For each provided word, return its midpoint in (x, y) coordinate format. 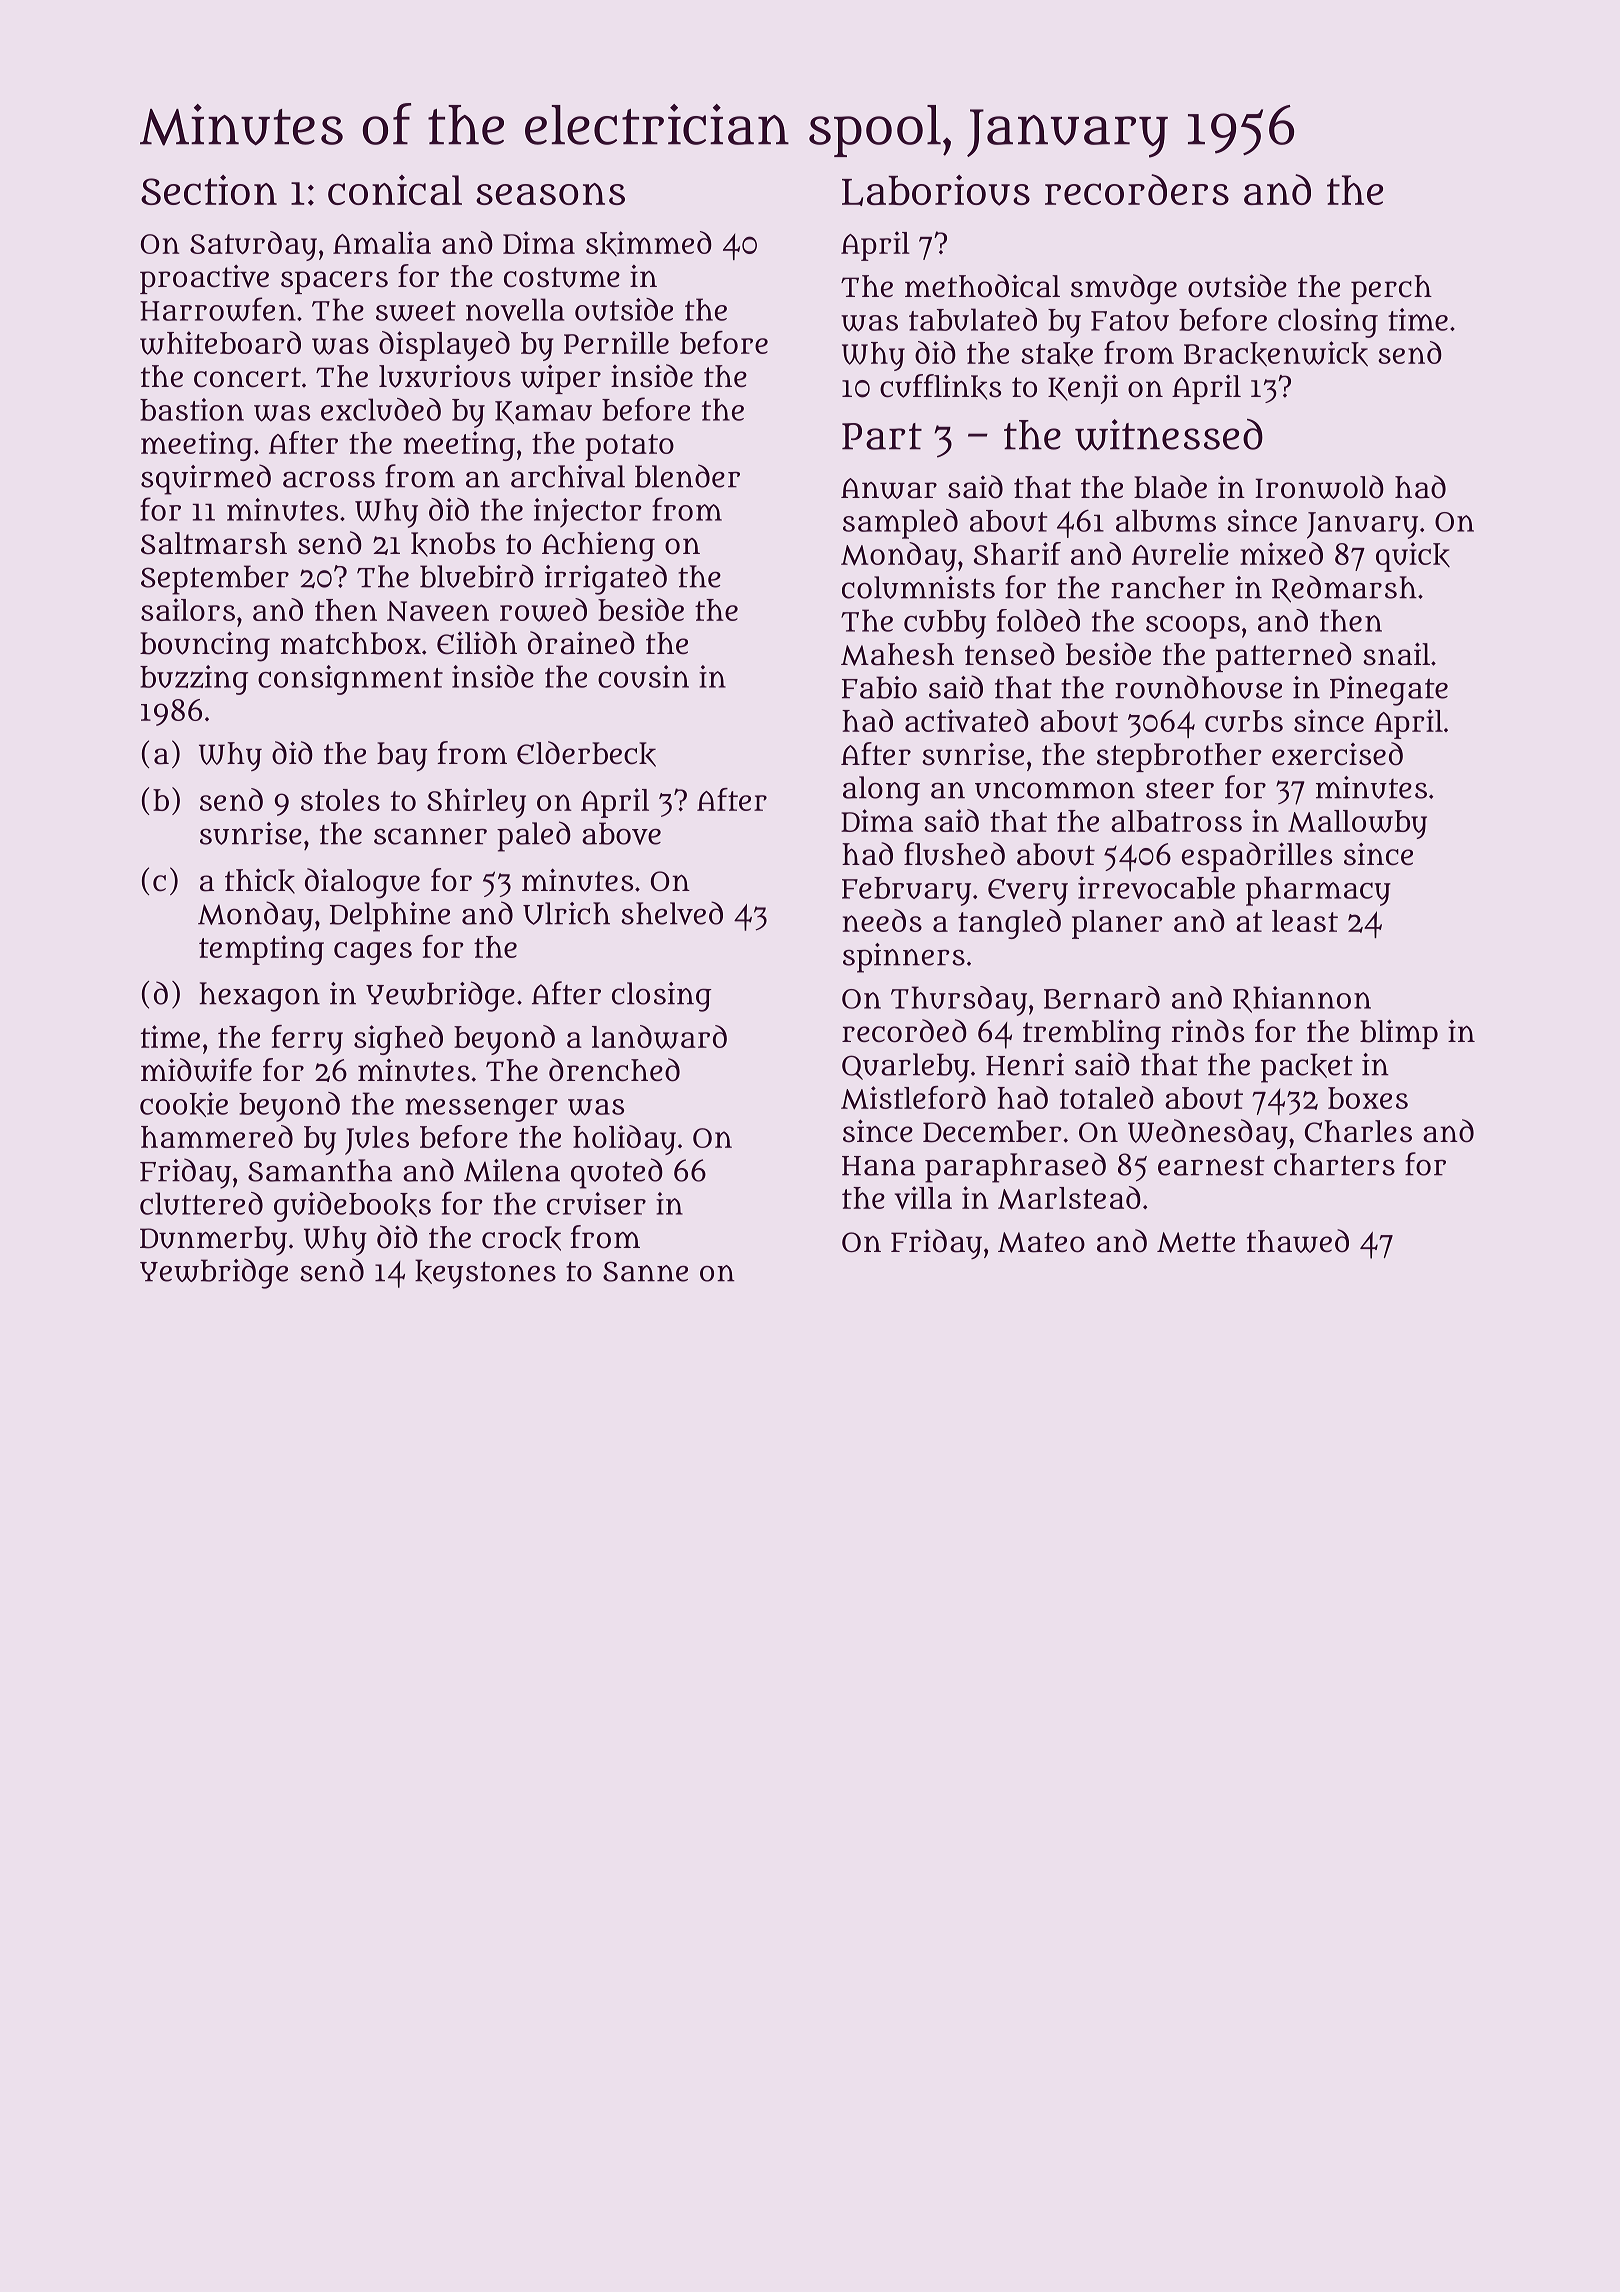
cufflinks (940, 387)
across (329, 479)
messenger (481, 1110)
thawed (1298, 1241)
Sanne (645, 1271)
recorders (1137, 189)
